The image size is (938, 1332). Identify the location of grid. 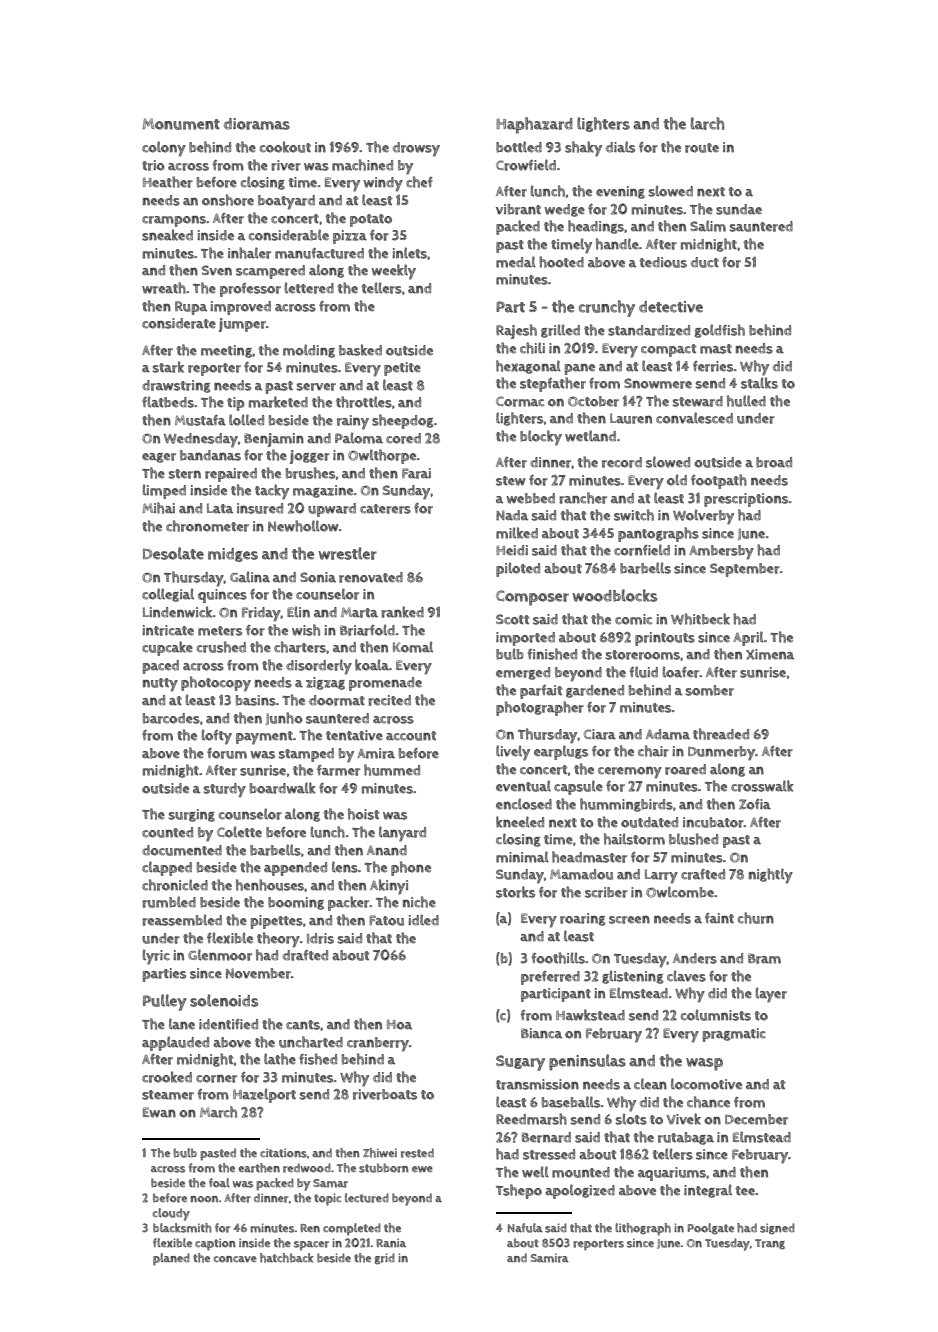
(384, 1259).
